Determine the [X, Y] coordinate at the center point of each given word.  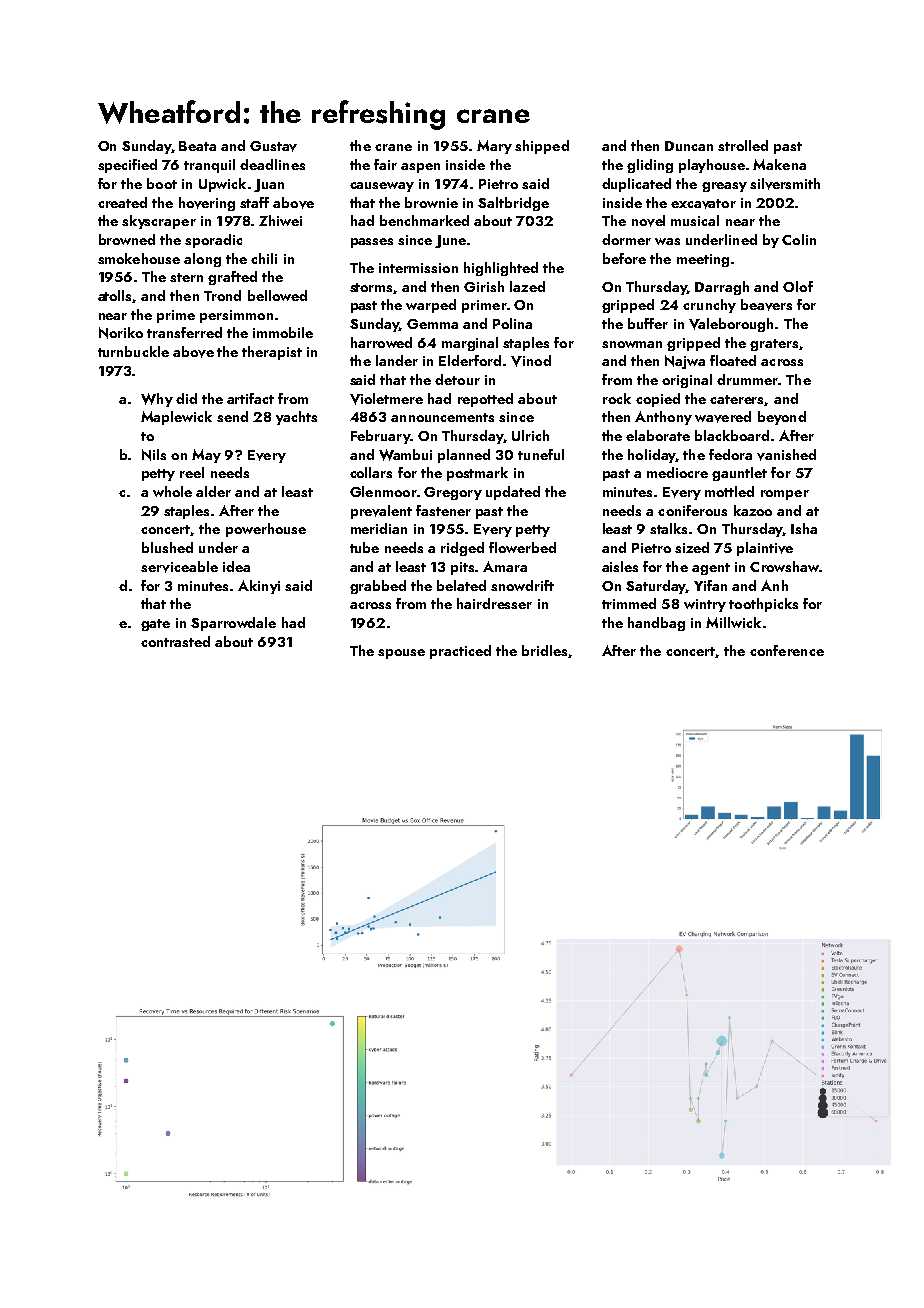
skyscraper [159, 222]
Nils [154, 455]
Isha [804, 528]
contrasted [175, 641]
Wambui [405, 455]
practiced [460, 652]
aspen [420, 168]
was [667, 241]
